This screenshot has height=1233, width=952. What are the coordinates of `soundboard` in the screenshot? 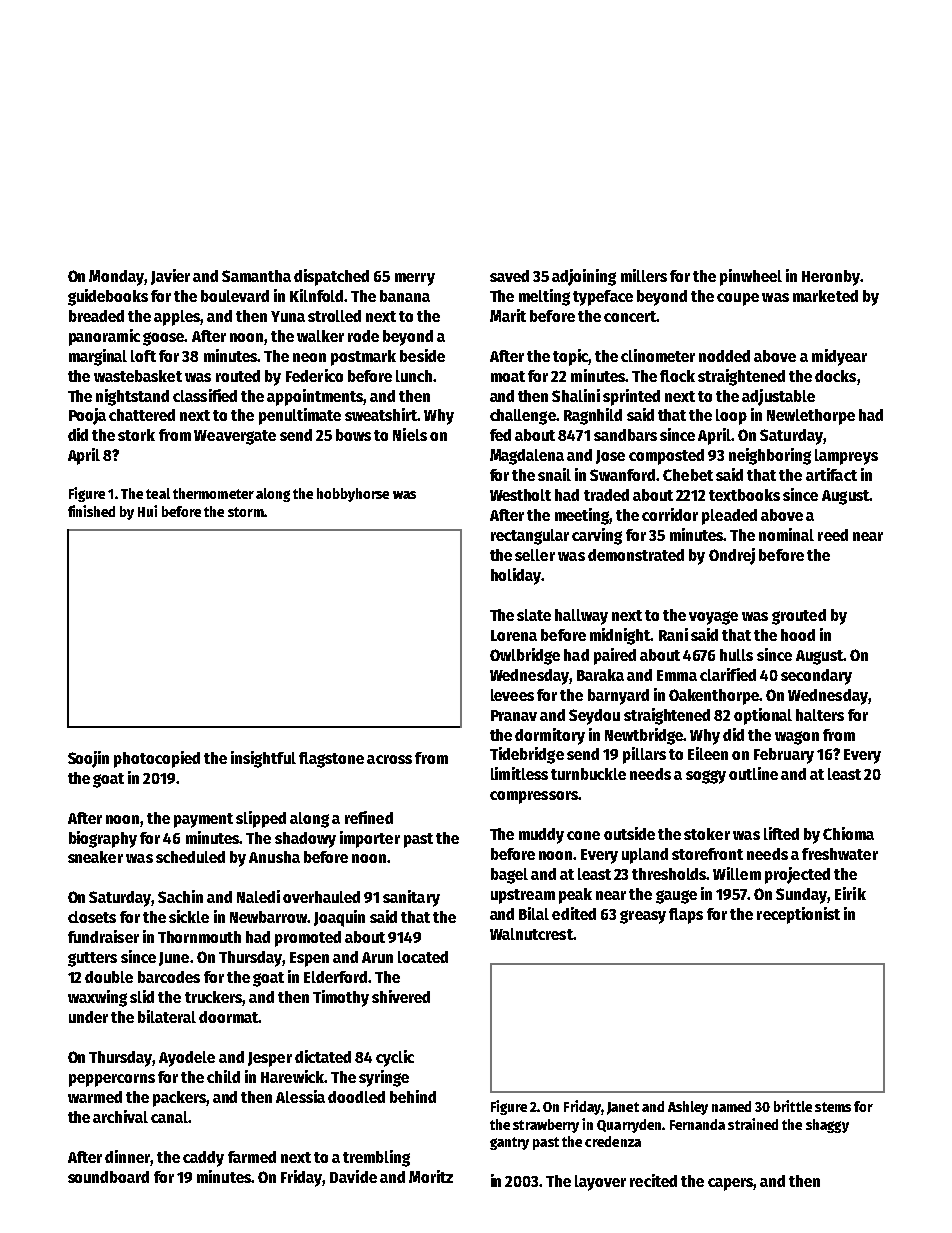 It's located at (108, 1177).
